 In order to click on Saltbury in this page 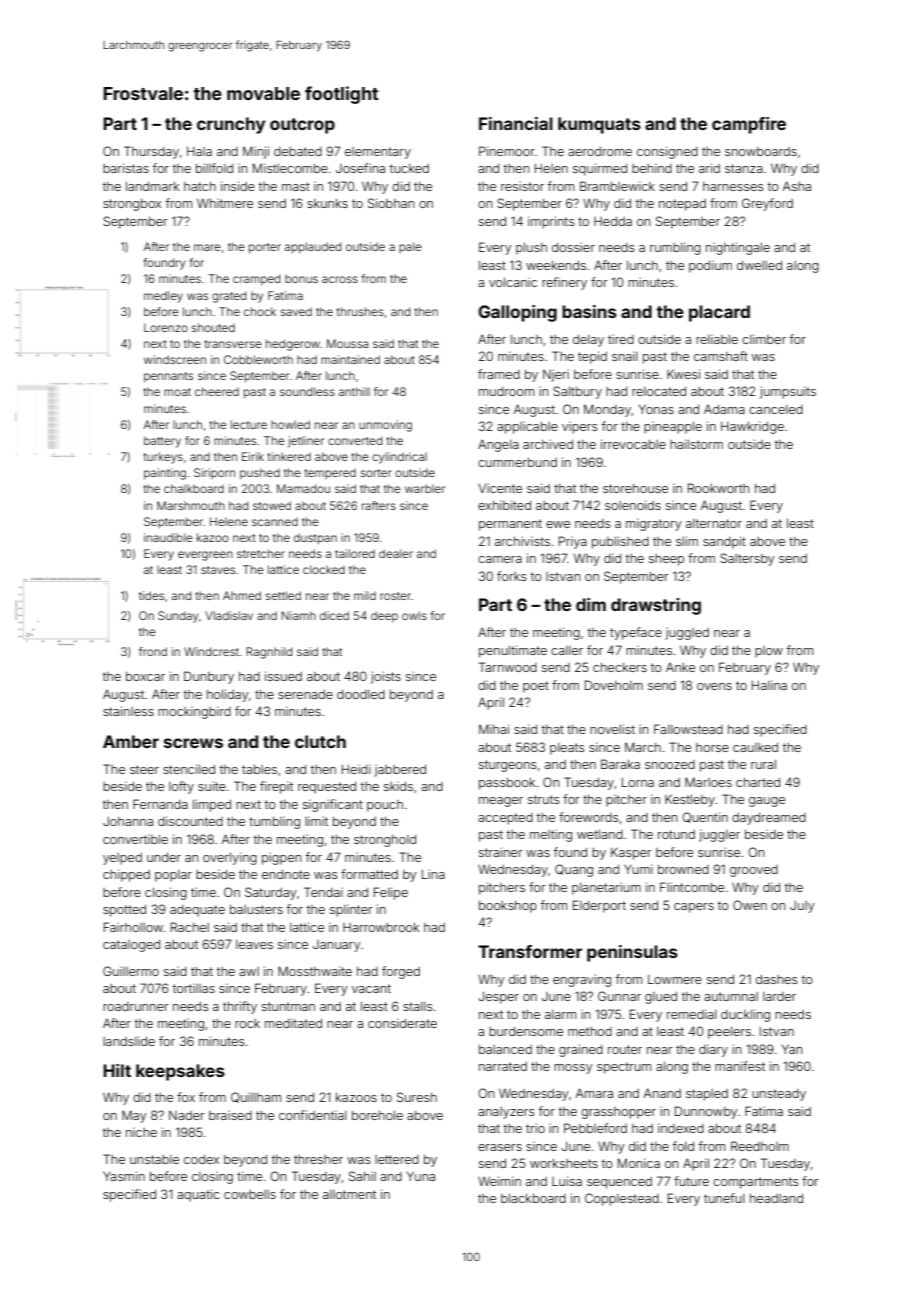, I will do `click(577, 392)`.
